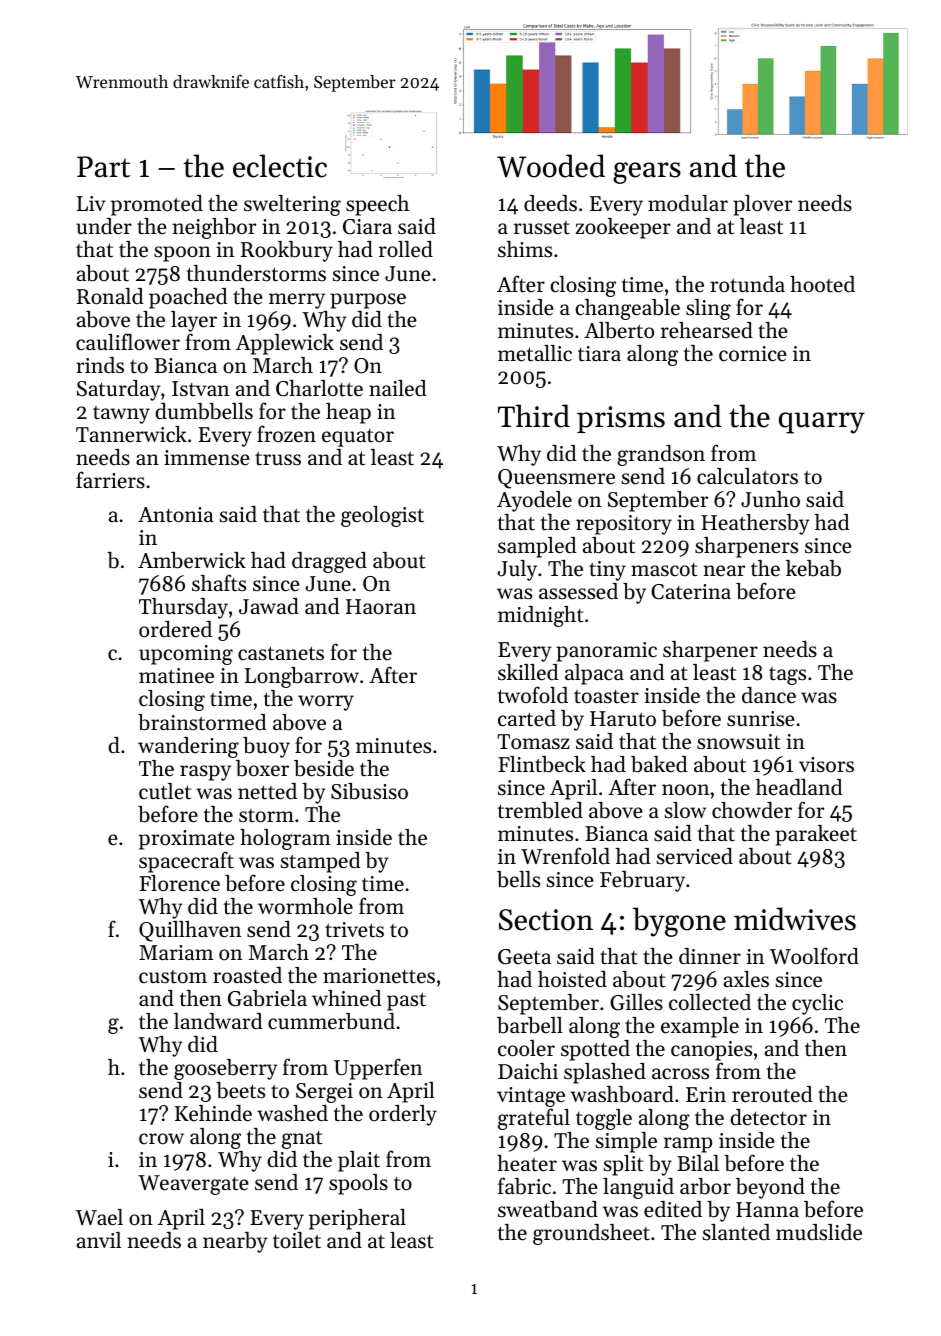 This screenshot has width=941, height=1336. Describe the element at coordinates (99, 1217) in the screenshot. I see `Wael` at that location.
